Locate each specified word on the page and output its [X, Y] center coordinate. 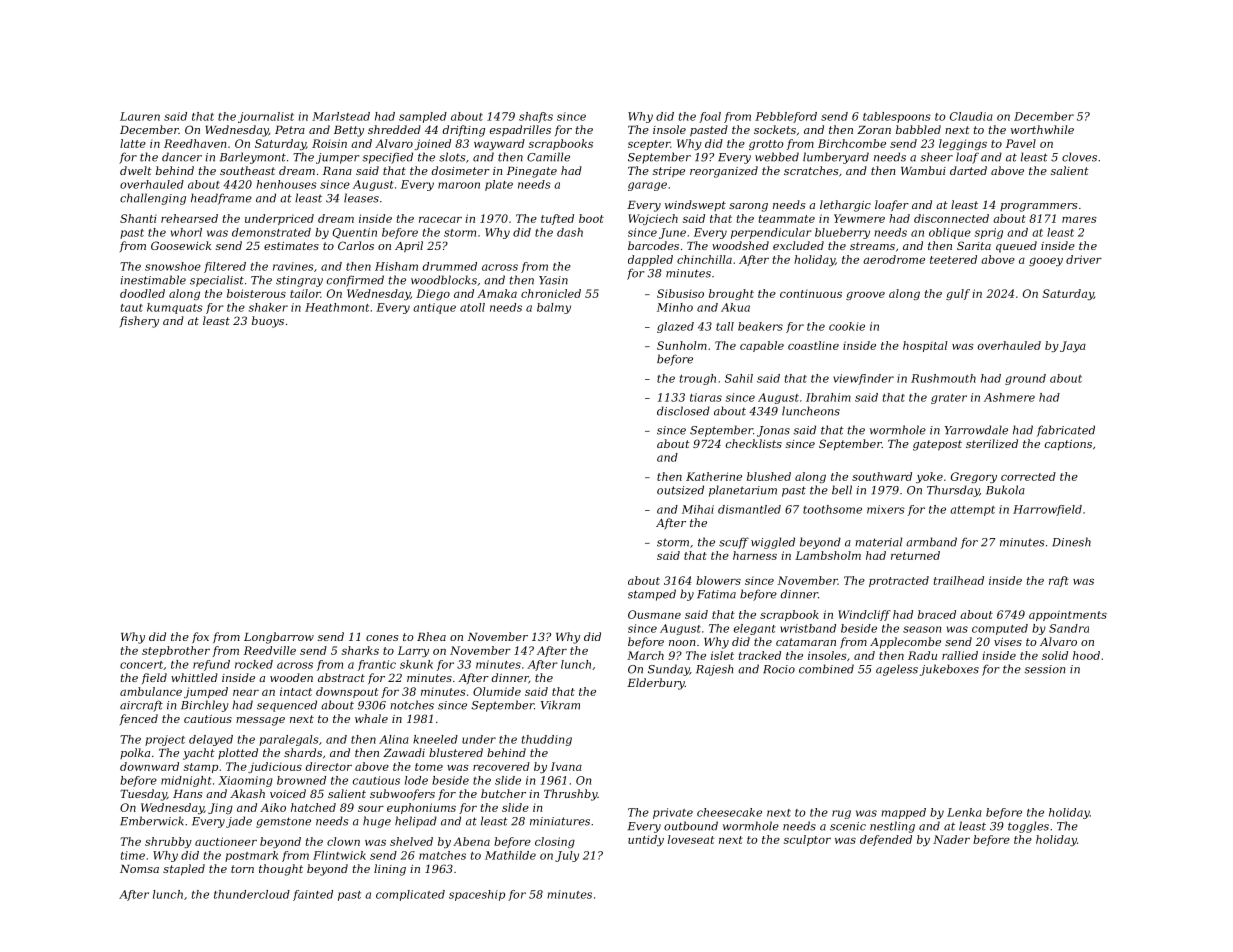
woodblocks [444, 280]
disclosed [683, 411]
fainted [313, 895]
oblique [950, 233]
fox [200, 637]
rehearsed [189, 218]
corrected [1028, 476]
